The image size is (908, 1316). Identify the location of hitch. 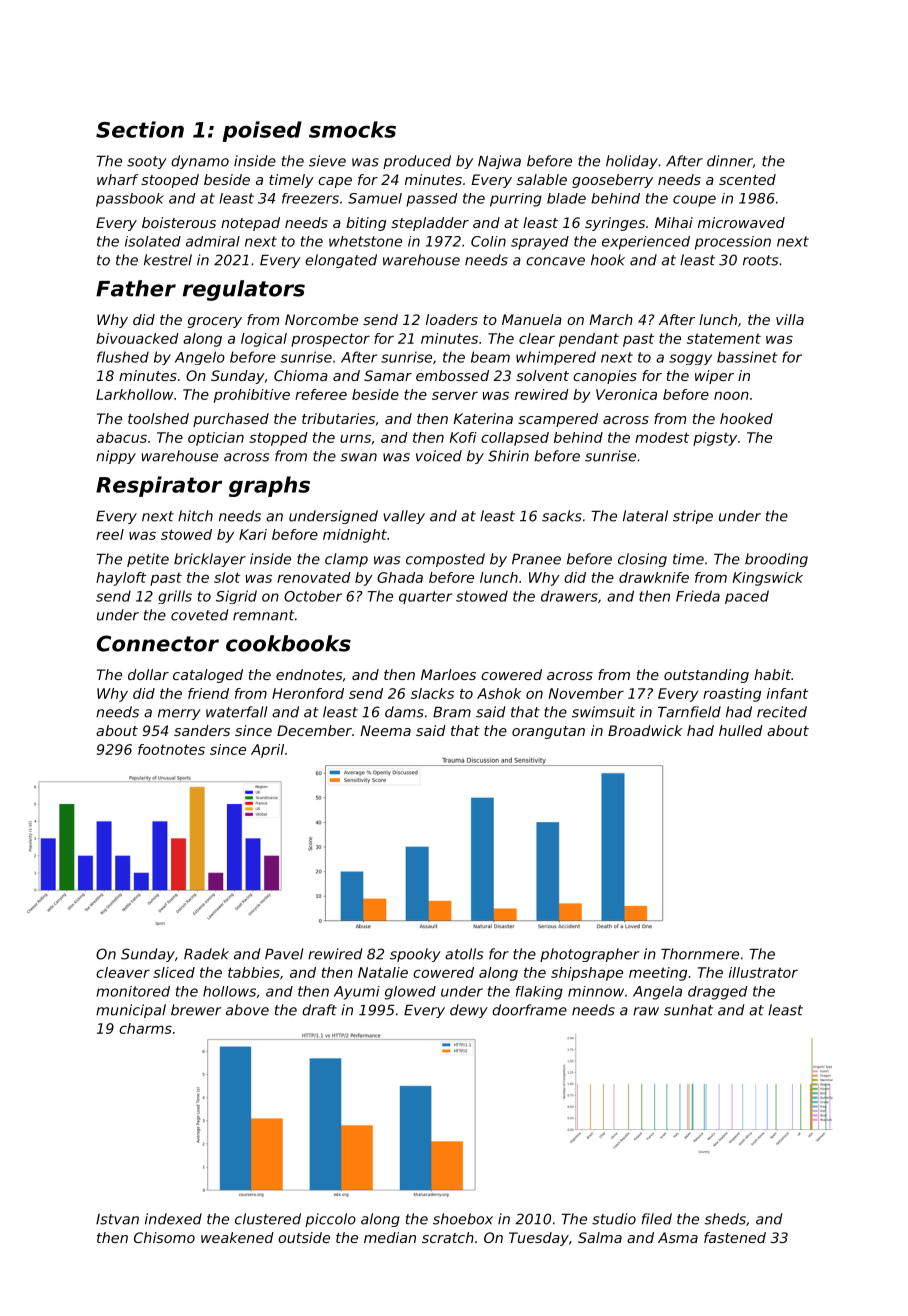
(195, 516).
